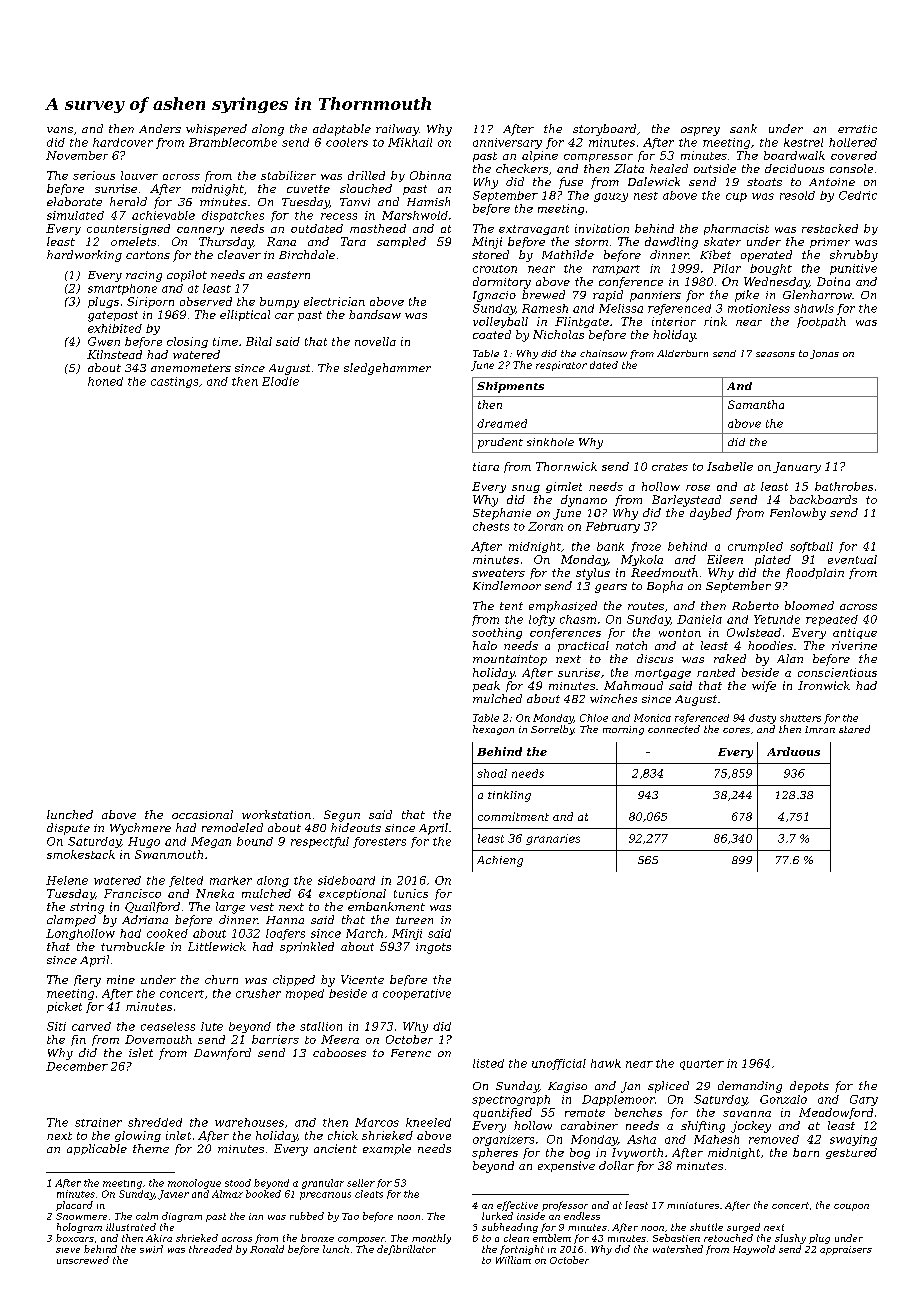 This document has height=1308, width=924. Describe the element at coordinates (793, 751) in the document. I see `Arduous` at that location.
